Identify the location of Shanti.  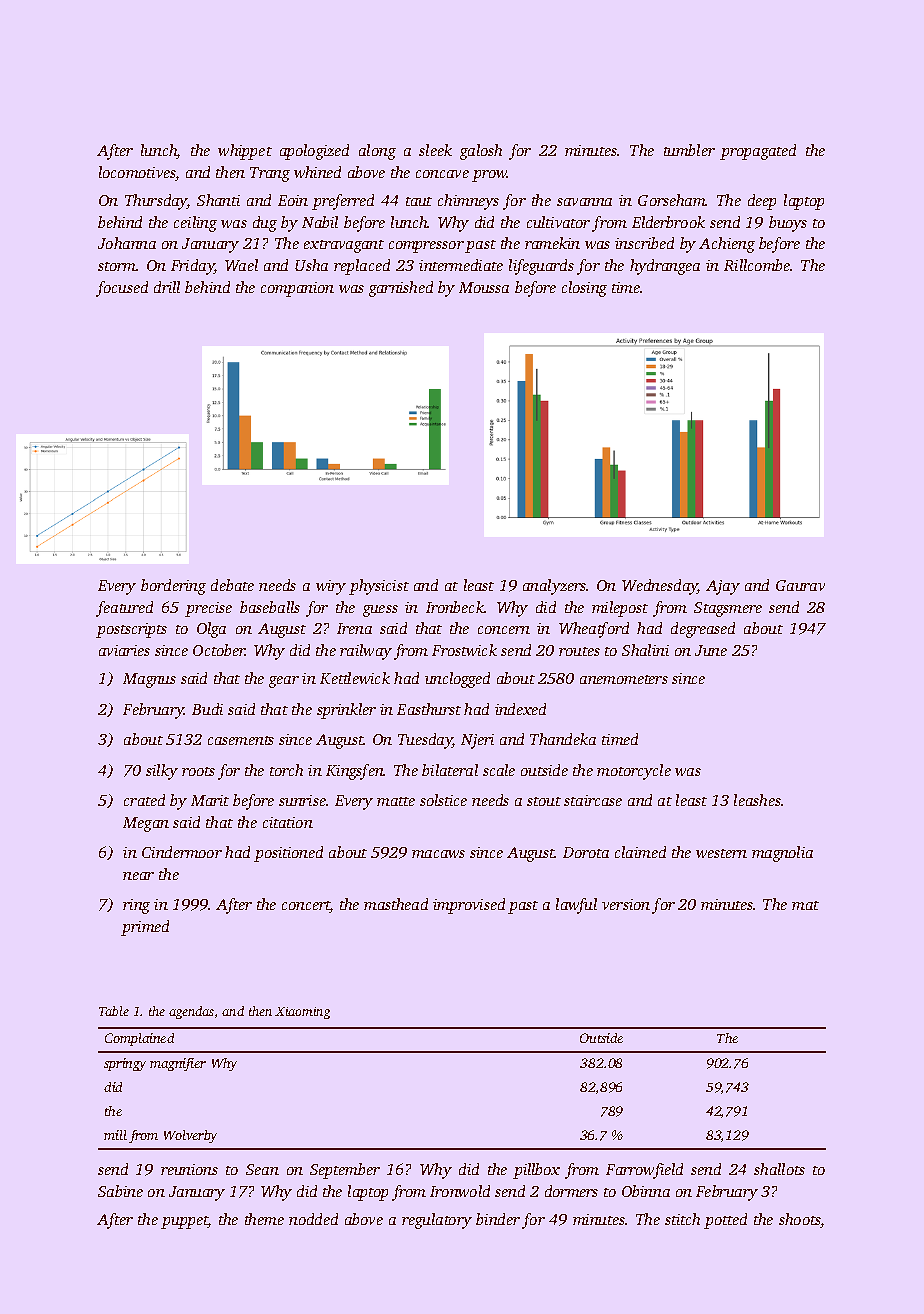
(218, 200).
